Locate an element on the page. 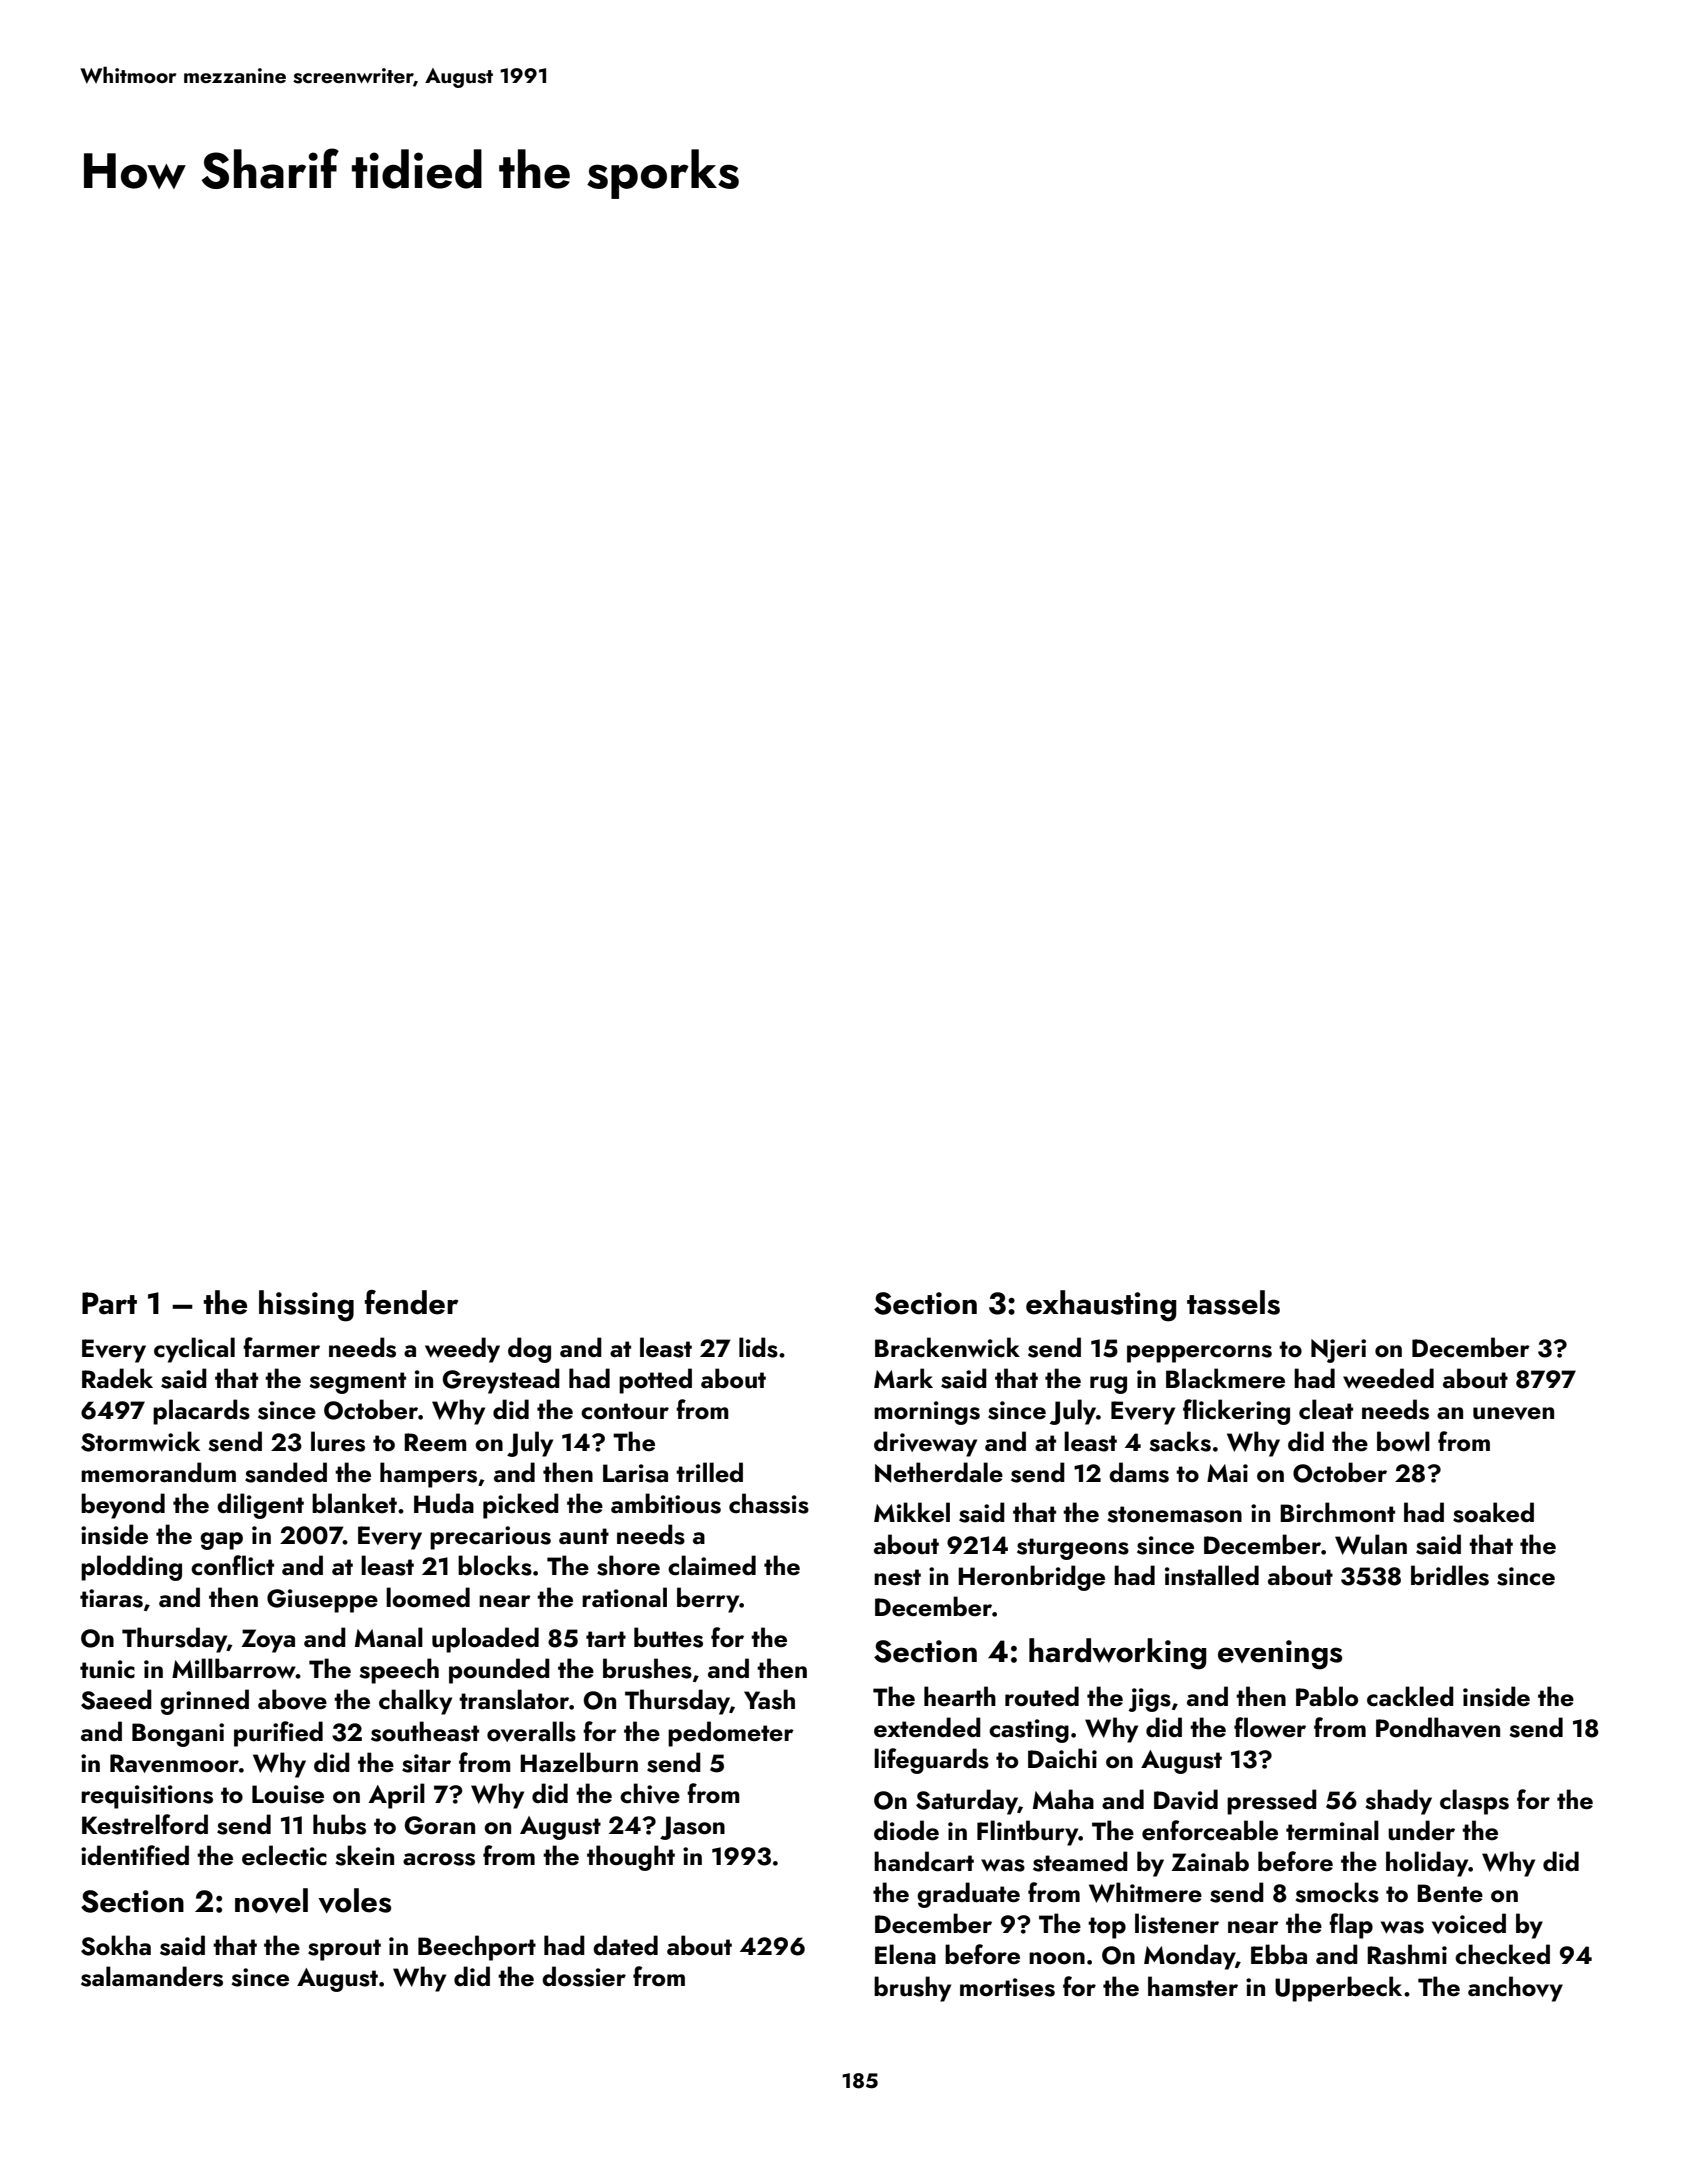 The height and width of the page is (2178, 1683). Zoya is located at coordinates (268, 1641).
